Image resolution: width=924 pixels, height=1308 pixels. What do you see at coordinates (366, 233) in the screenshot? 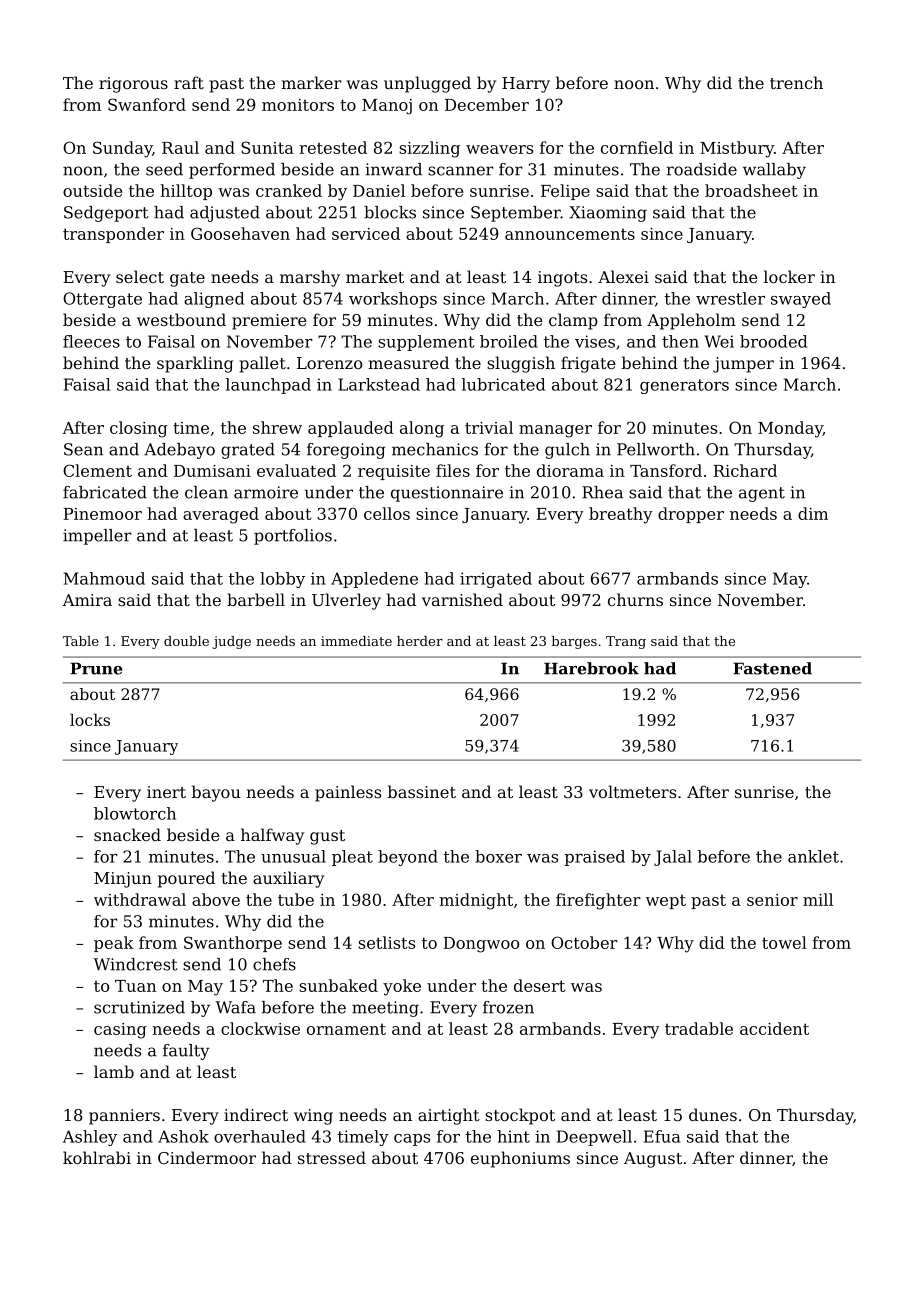
I see `serviced` at bounding box center [366, 233].
